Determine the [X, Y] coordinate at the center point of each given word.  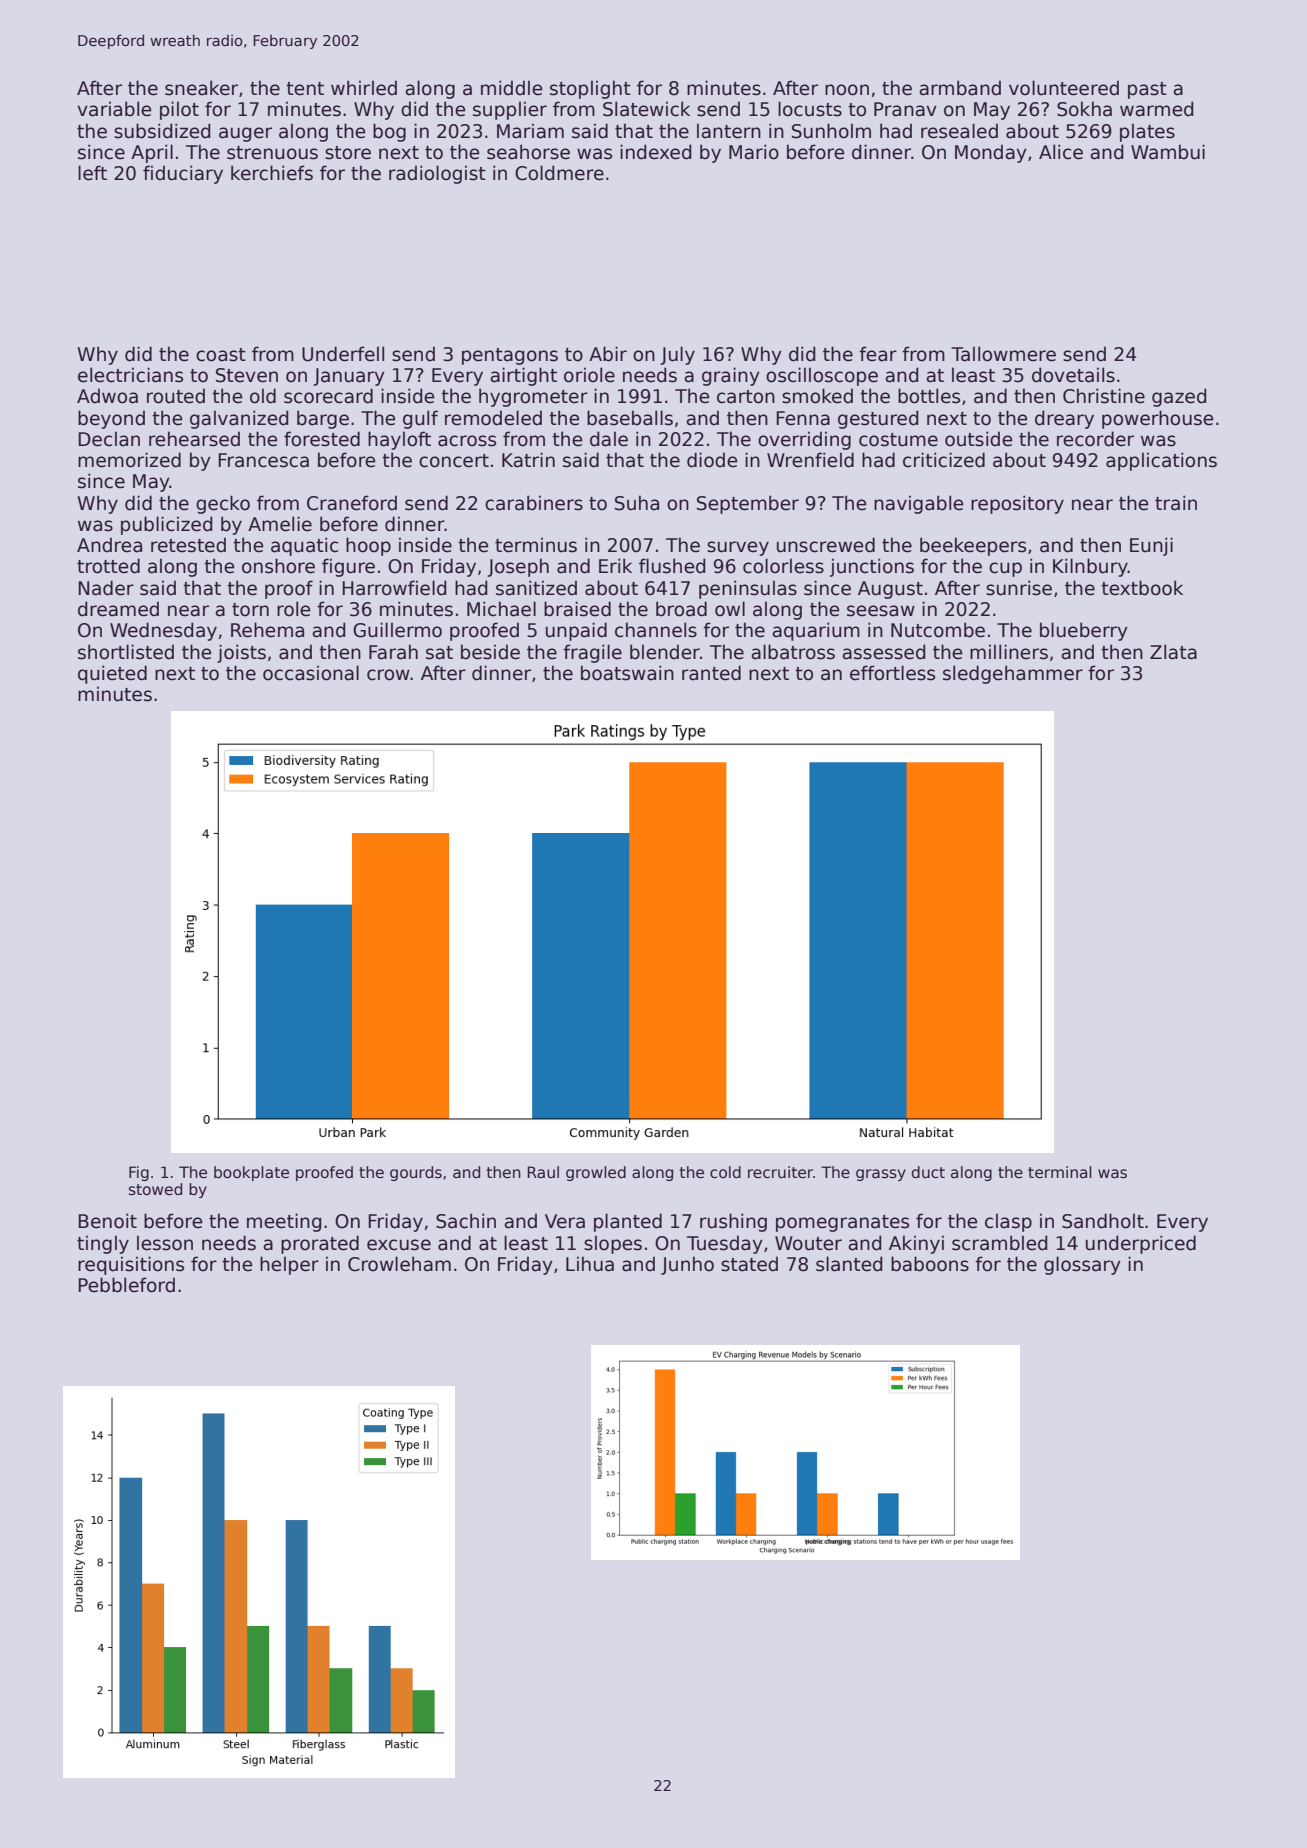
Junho [687, 1265]
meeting [284, 1222]
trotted [108, 566]
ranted [711, 673]
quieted [112, 674]
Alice [1061, 152]
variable [114, 109]
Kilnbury [1090, 567]
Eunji [1151, 546]
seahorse [528, 152]
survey [738, 548]
